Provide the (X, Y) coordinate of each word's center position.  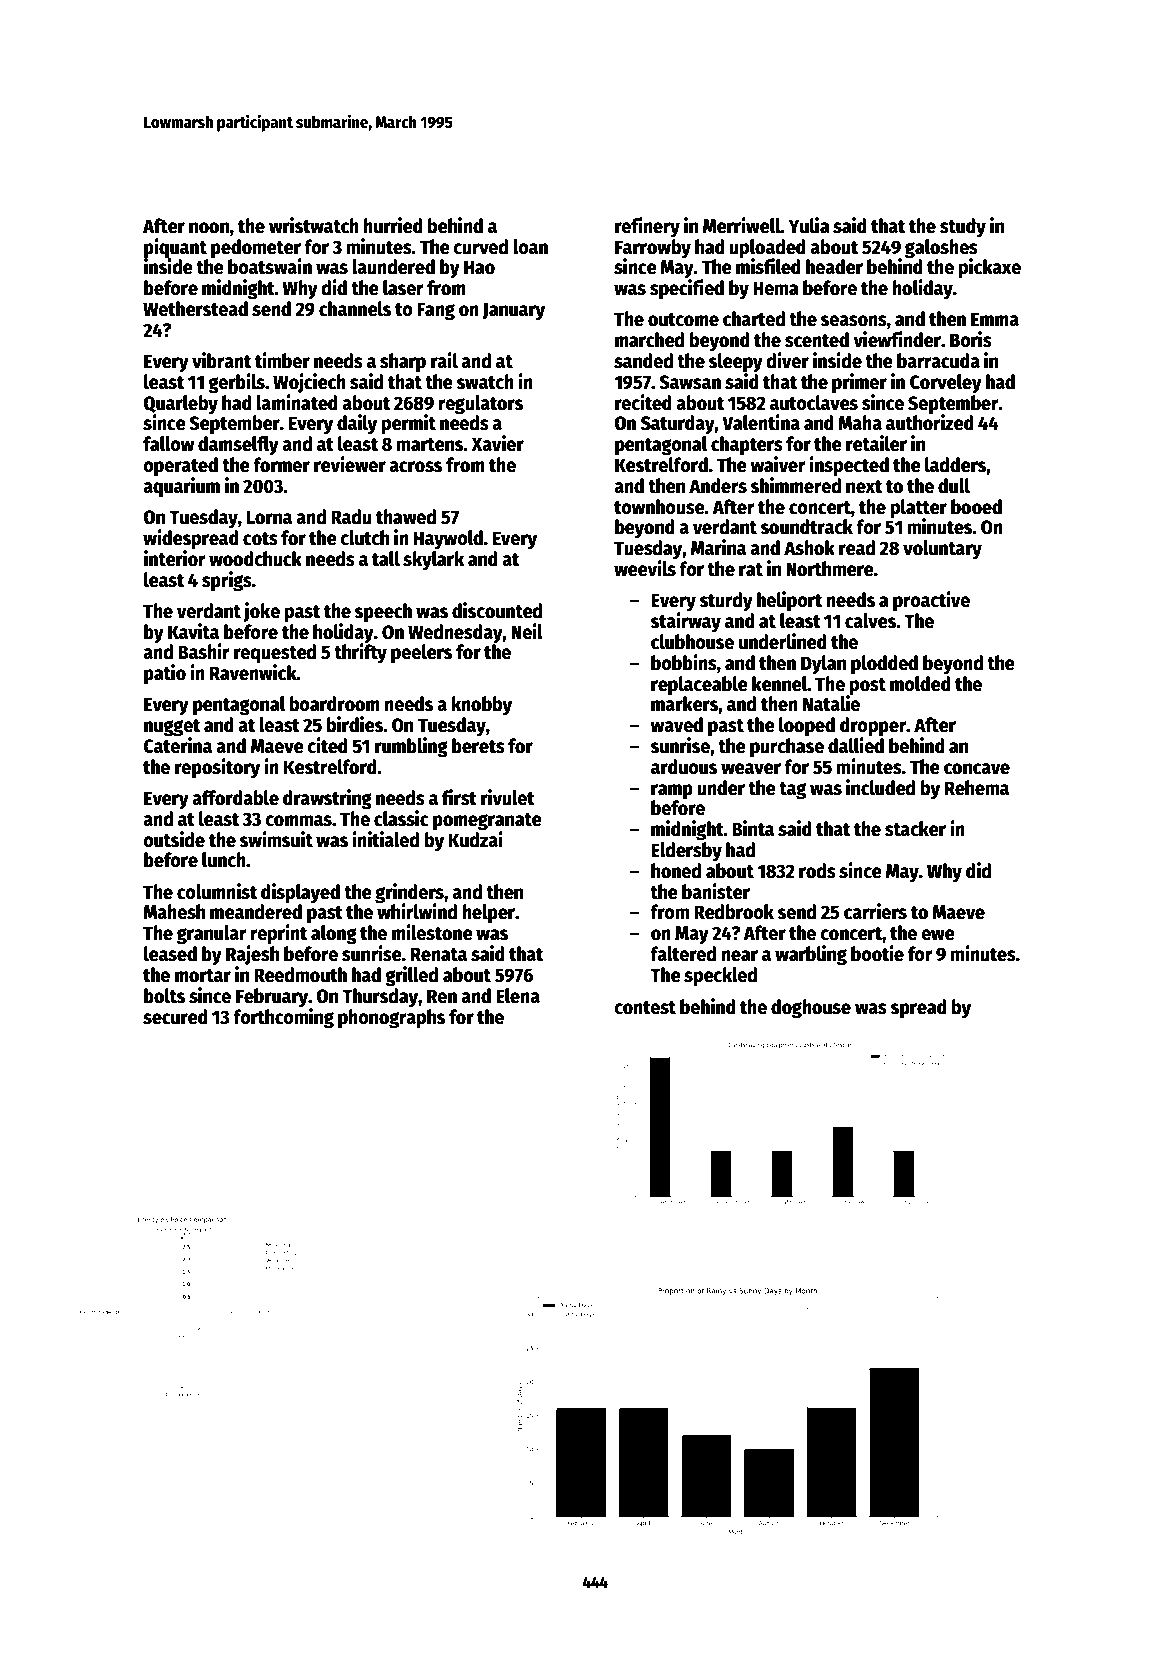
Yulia (809, 225)
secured (175, 1017)
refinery (647, 227)
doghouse (811, 1009)
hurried (393, 225)
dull (954, 486)
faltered (683, 954)
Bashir (204, 651)
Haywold (448, 539)
